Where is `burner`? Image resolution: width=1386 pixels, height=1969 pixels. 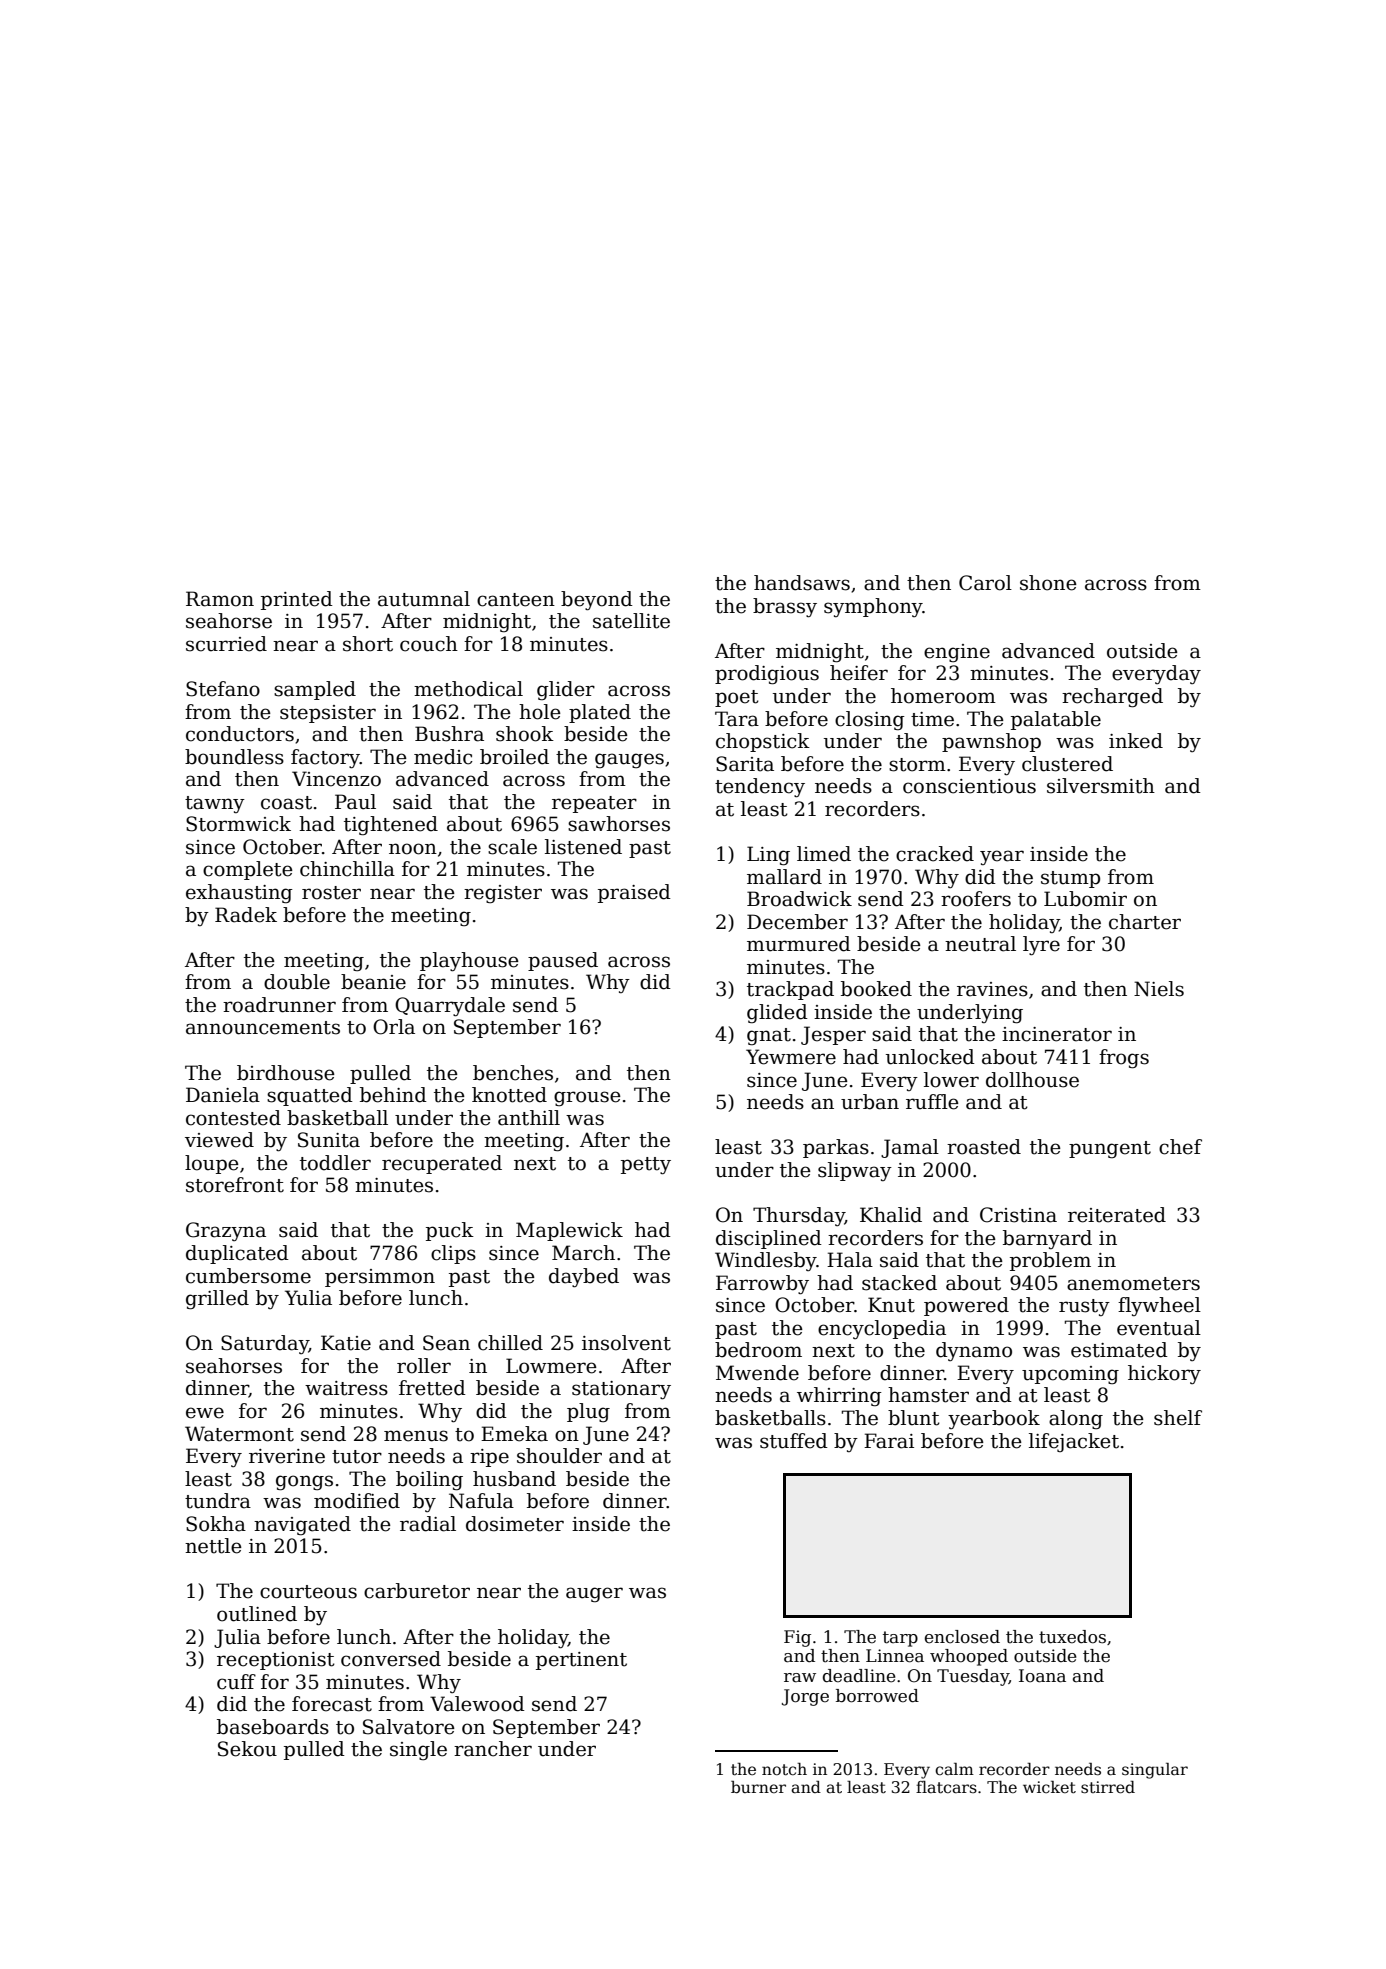
burner is located at coordinates (758, 1787).
